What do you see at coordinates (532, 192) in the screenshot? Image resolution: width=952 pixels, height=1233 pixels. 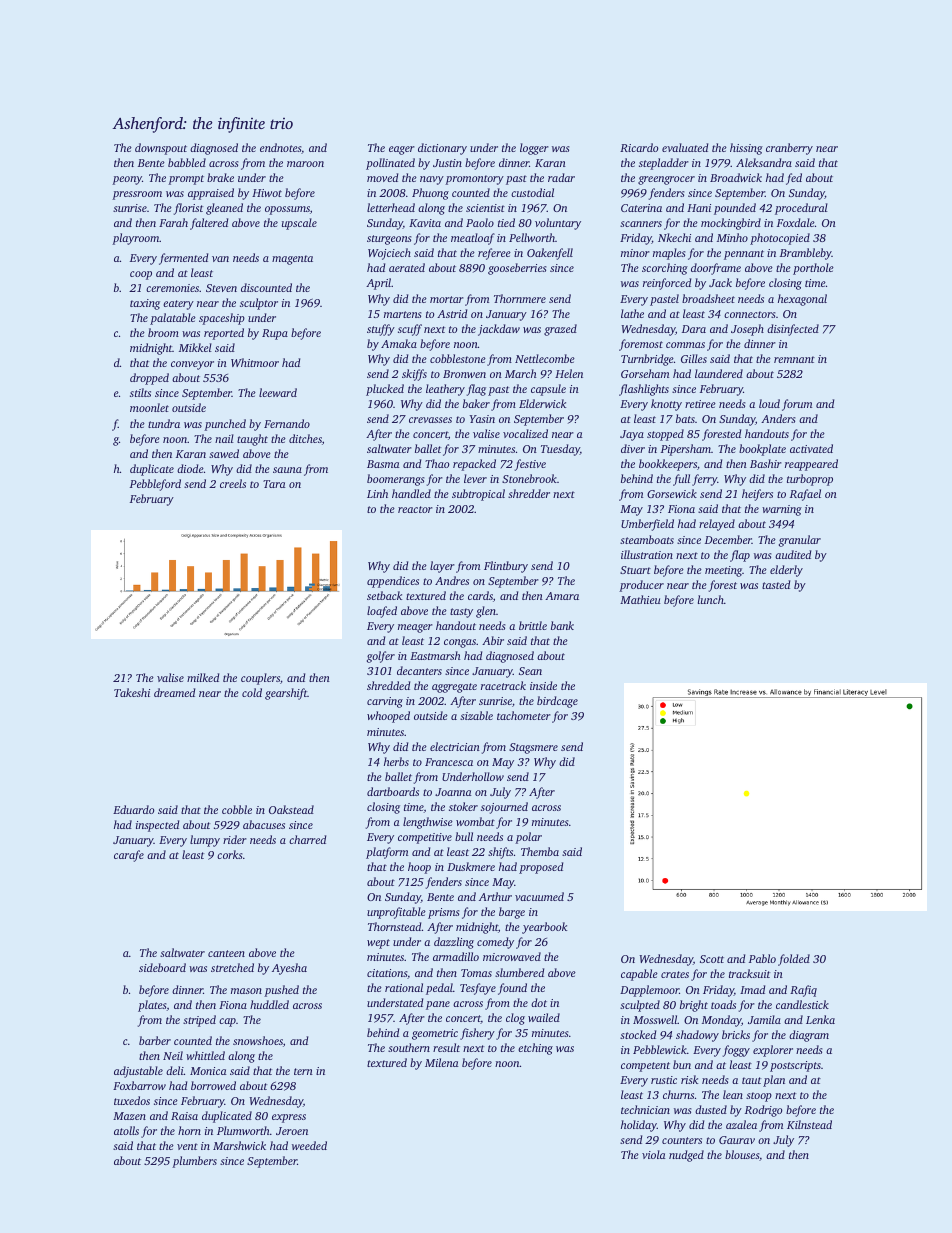 I see `custodial` at bounding box center [532, 192].
